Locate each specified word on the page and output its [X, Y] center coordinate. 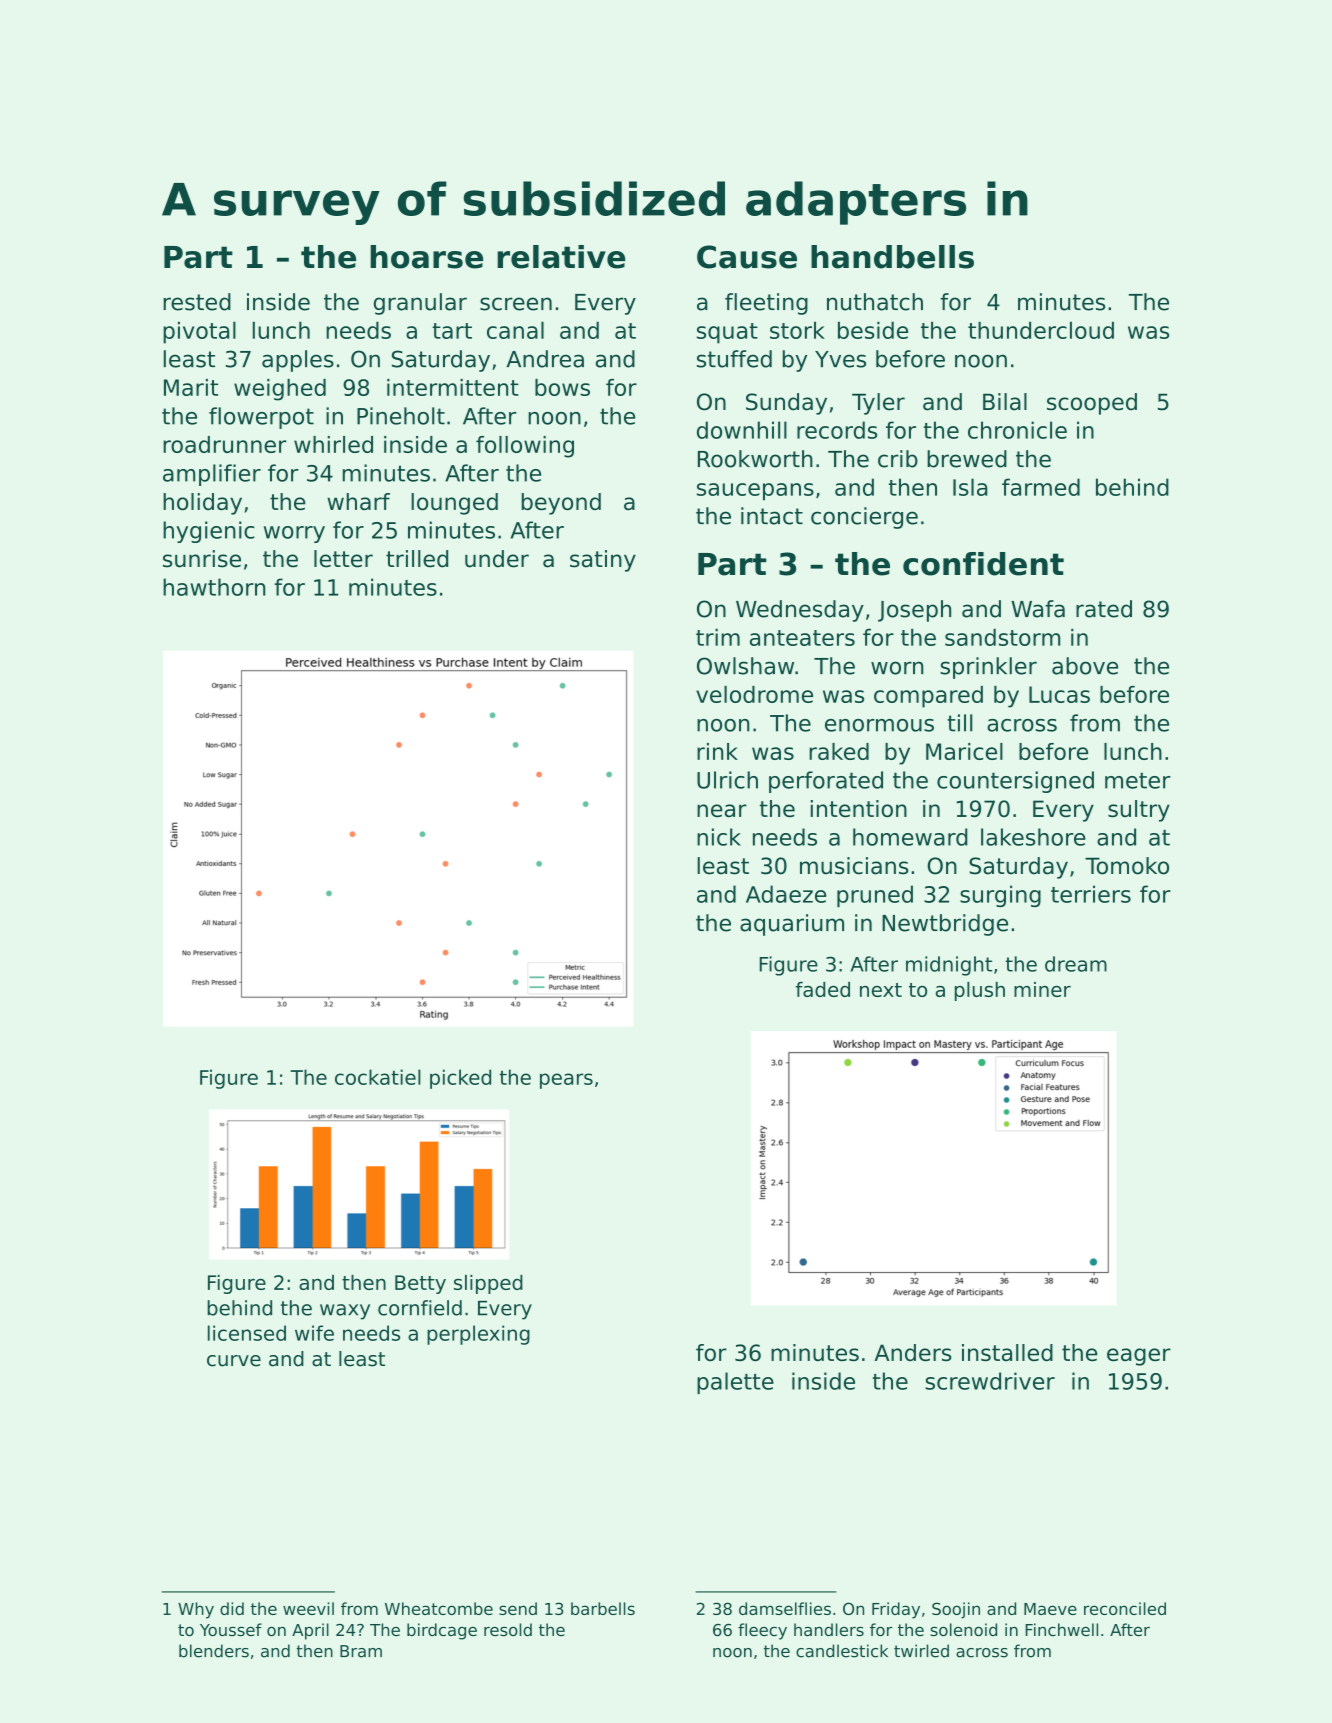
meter [1138, 780]
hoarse [426, 257]
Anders [913, 1352]
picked [460, 1079]
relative [561, 257]
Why [196, 1610]
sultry [1139, 811]
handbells [892, 257]
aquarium [792, 925]
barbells [603, 1608]
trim [718, 637]
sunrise [202, 559]
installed [1007, 1352]
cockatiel [378, 1077]
